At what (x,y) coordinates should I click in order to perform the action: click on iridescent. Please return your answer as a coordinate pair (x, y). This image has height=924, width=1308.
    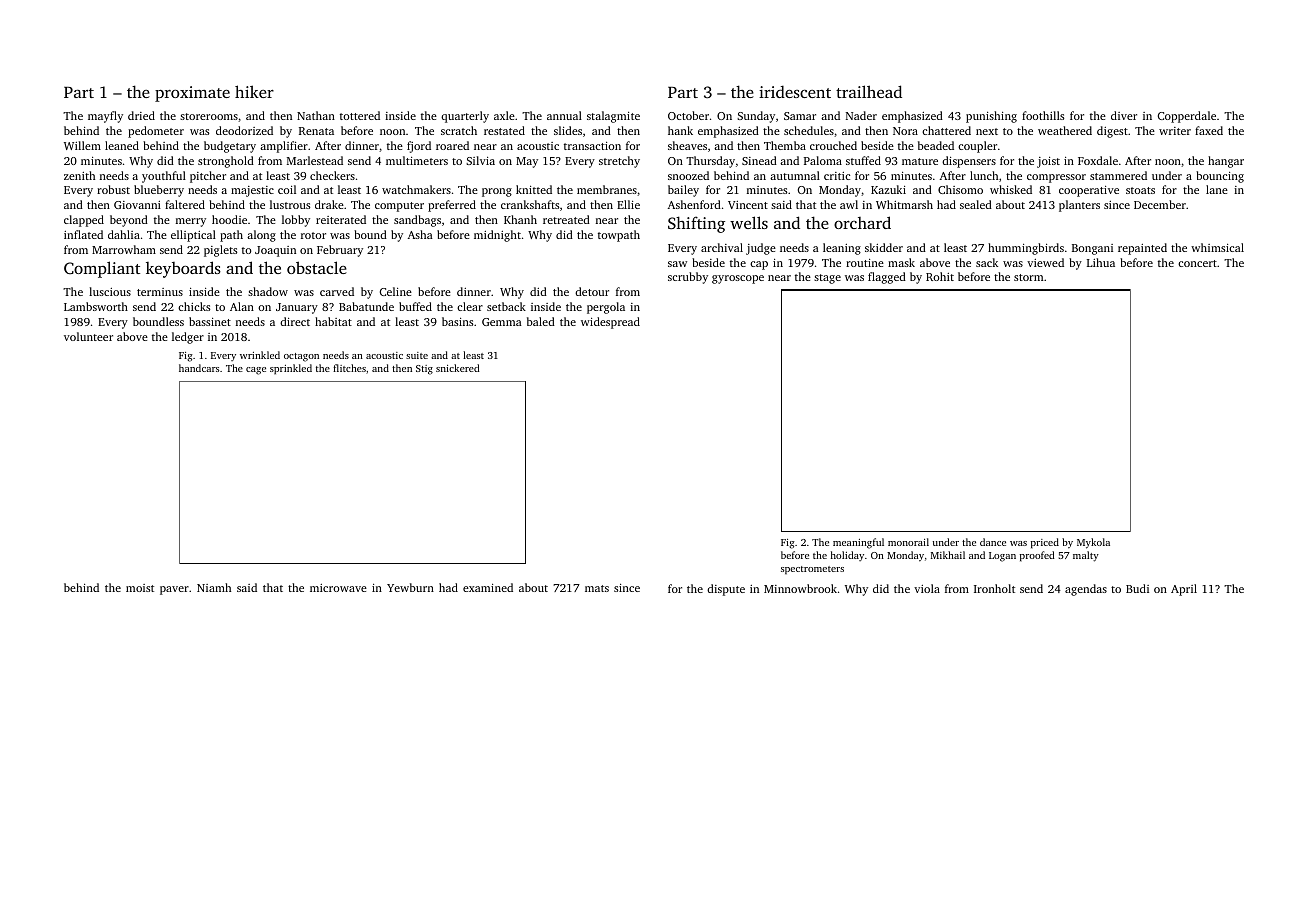
    Looking at the image, I should click on (795, 91).
